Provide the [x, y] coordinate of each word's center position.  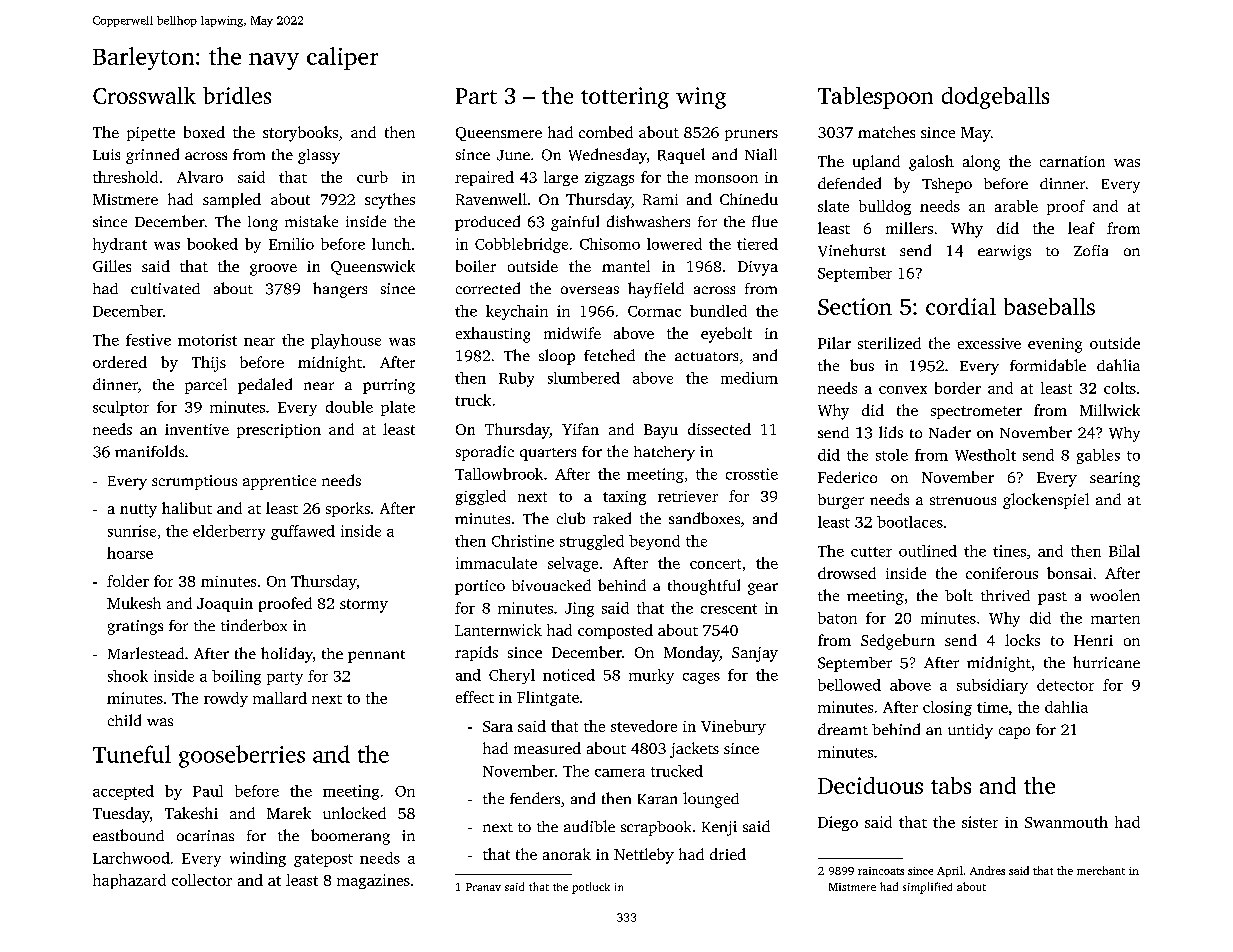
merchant [1101, 870]
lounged [711, 800]
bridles [237, 95]
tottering [625, 98]
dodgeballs [995, 98]
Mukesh [134, 603]
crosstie [752, 474]
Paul [208, 791]
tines [1009, 551]
